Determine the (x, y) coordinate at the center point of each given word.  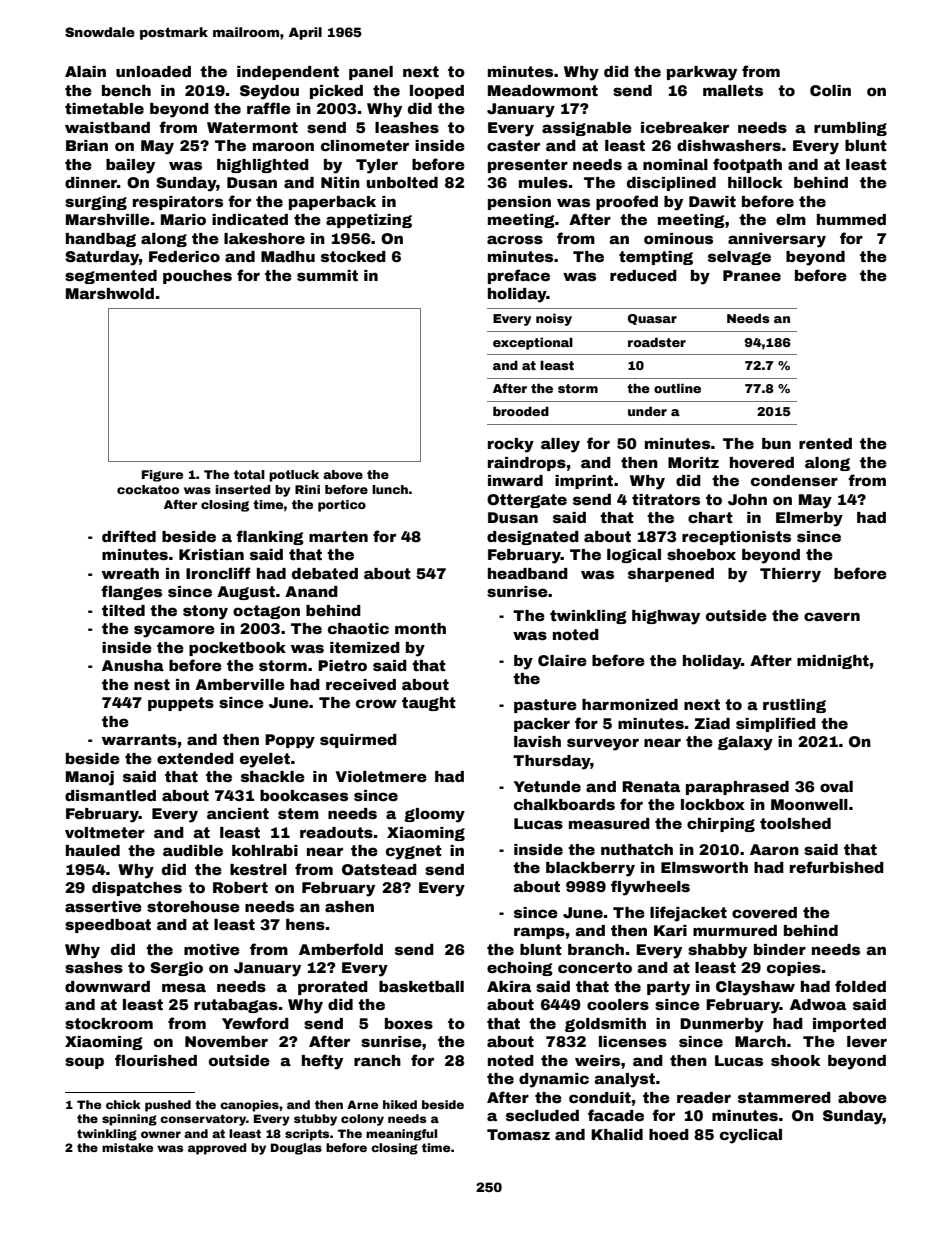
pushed (168, 1106)
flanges (131, 592)
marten (338, 536)
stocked (353, 256)
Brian (87, 145)
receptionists (736, 538)
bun (776, 443)
